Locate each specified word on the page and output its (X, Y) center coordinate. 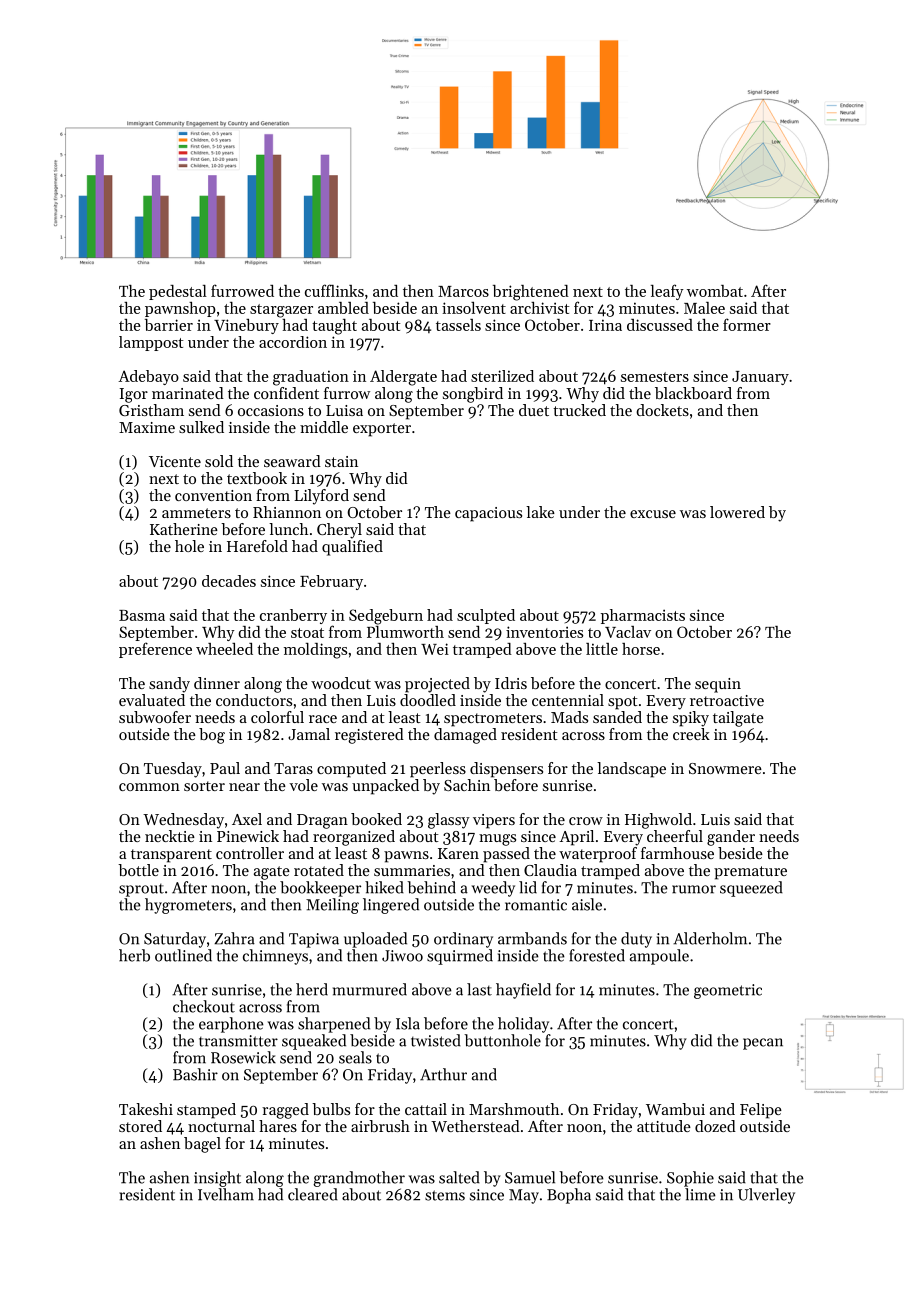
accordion (293, 342)
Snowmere (725, 768)
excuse (653, 514)
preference (155, 650)
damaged (465, 736)
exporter (382, 430)
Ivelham (226, 1194)
